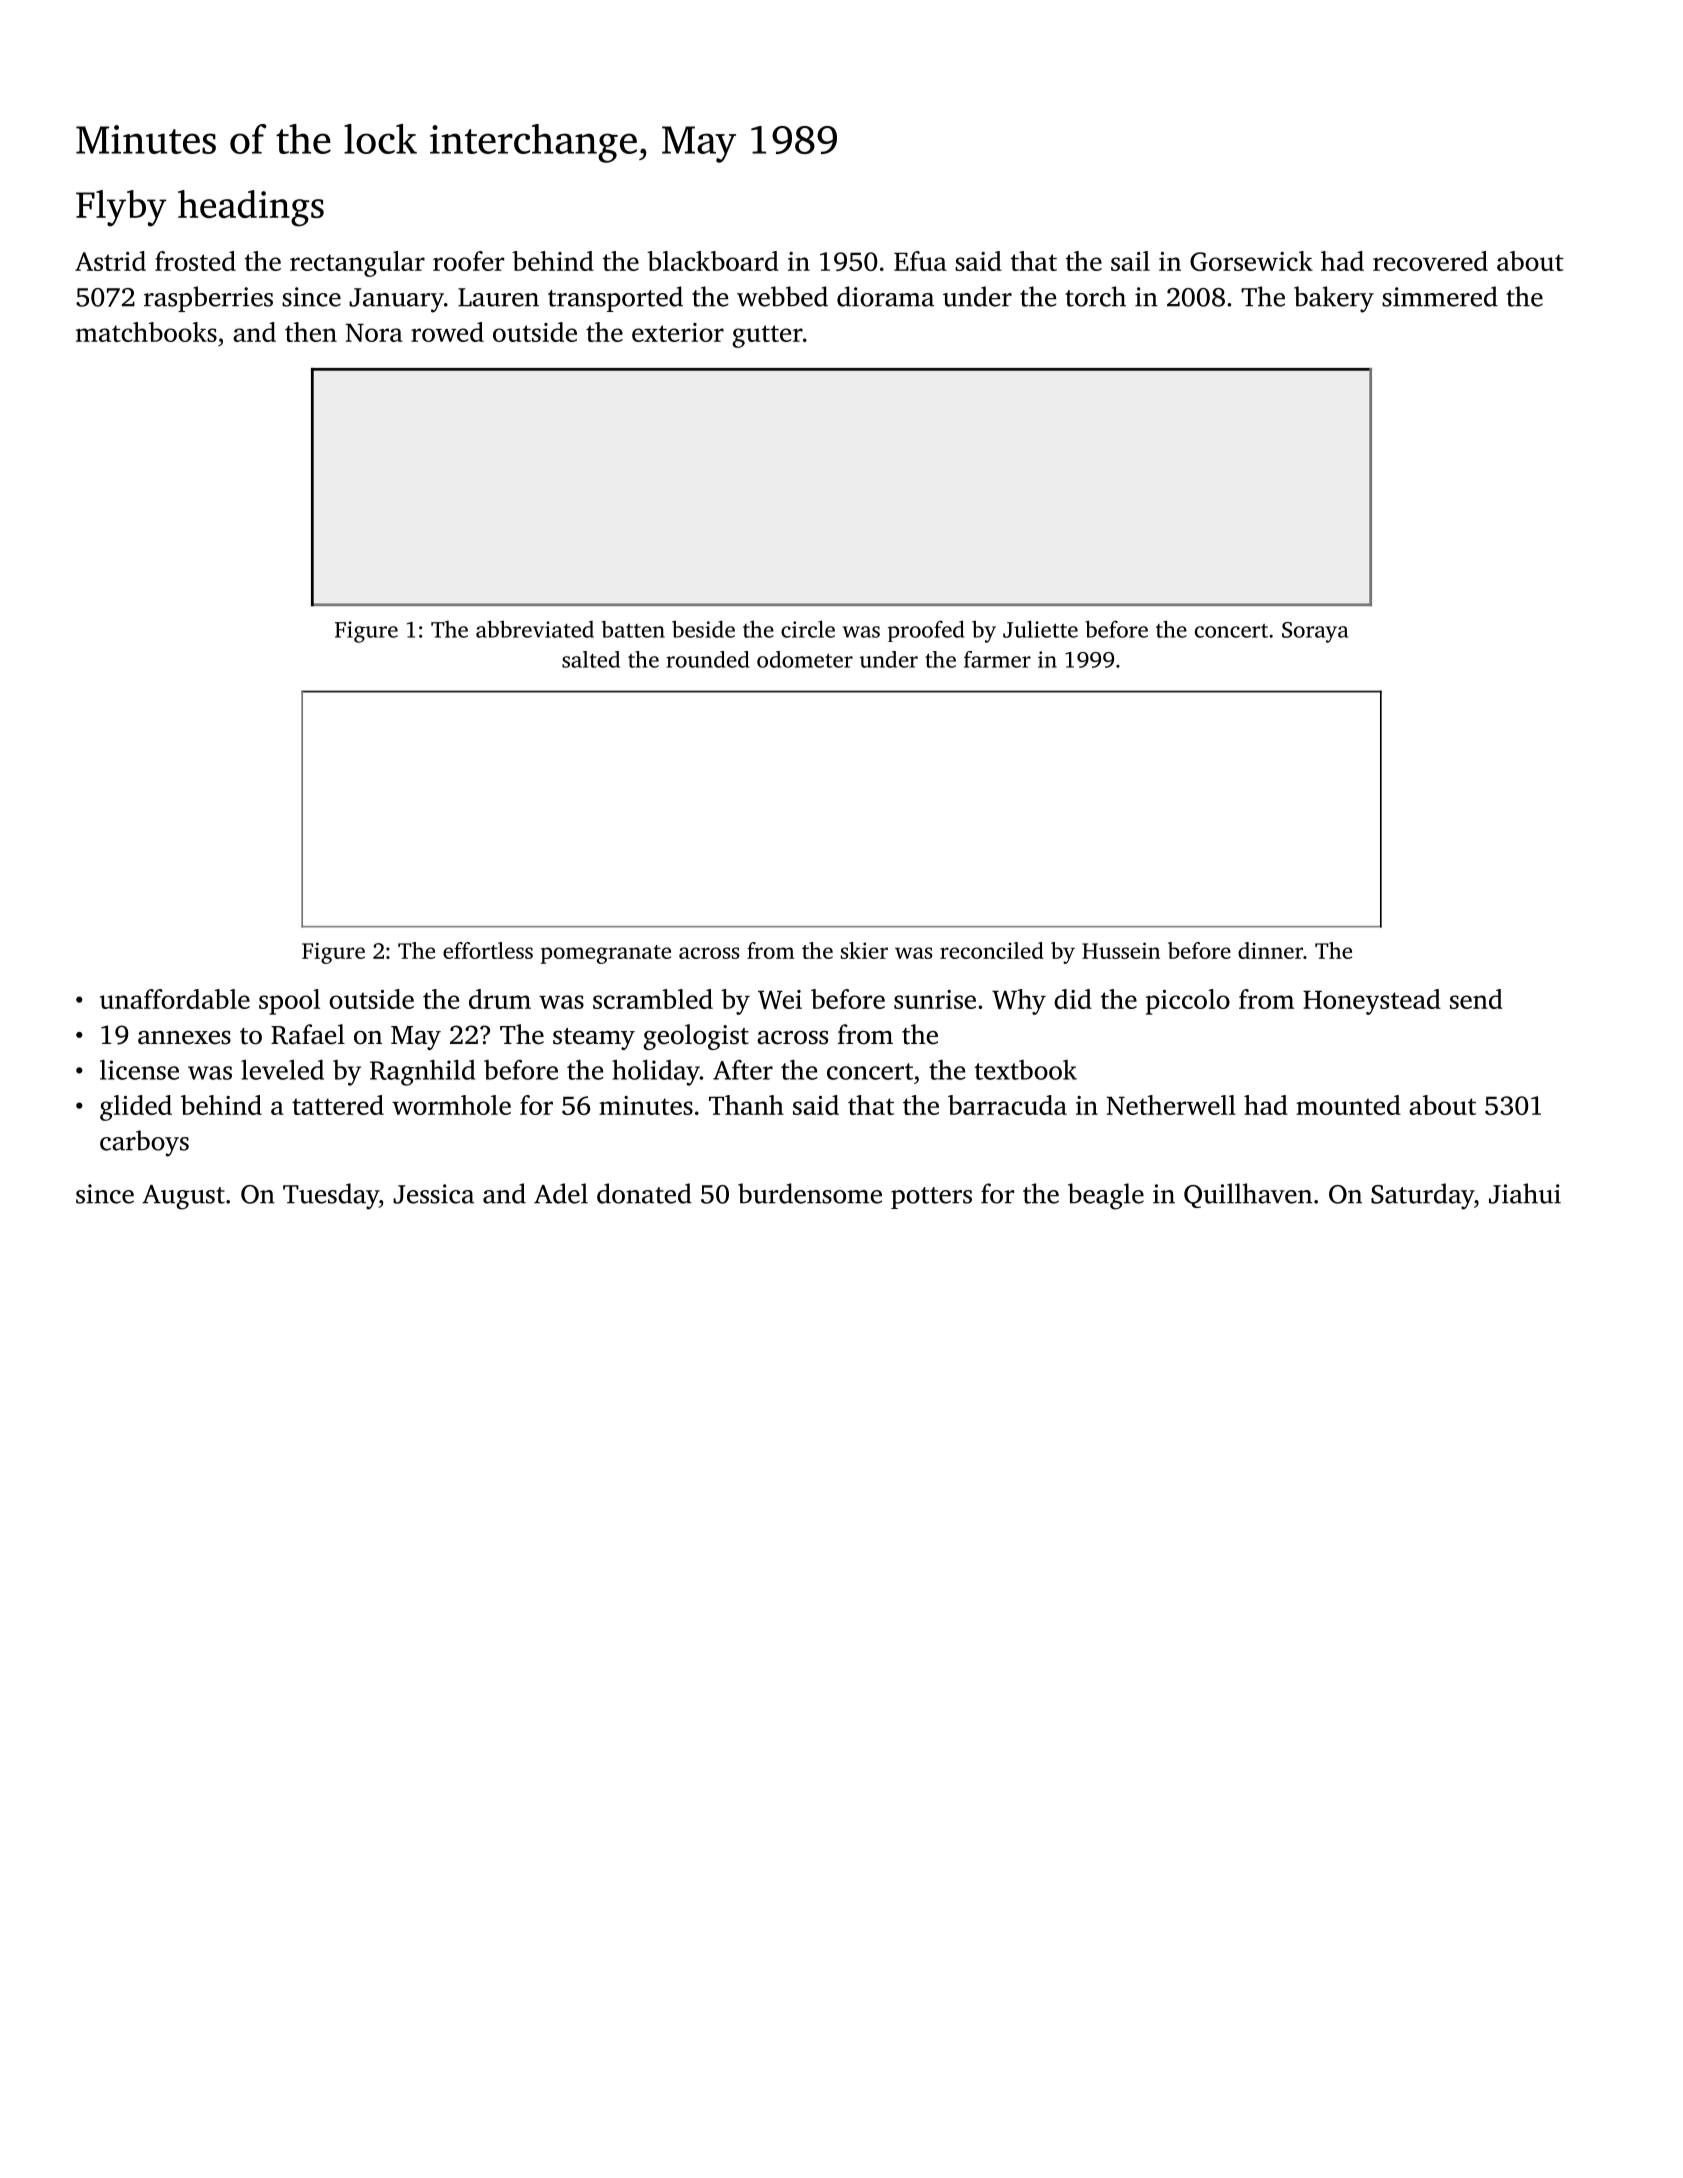 This screenshot has height=2178, width=1683. I want to click on bakery, so click(1334, 299).
